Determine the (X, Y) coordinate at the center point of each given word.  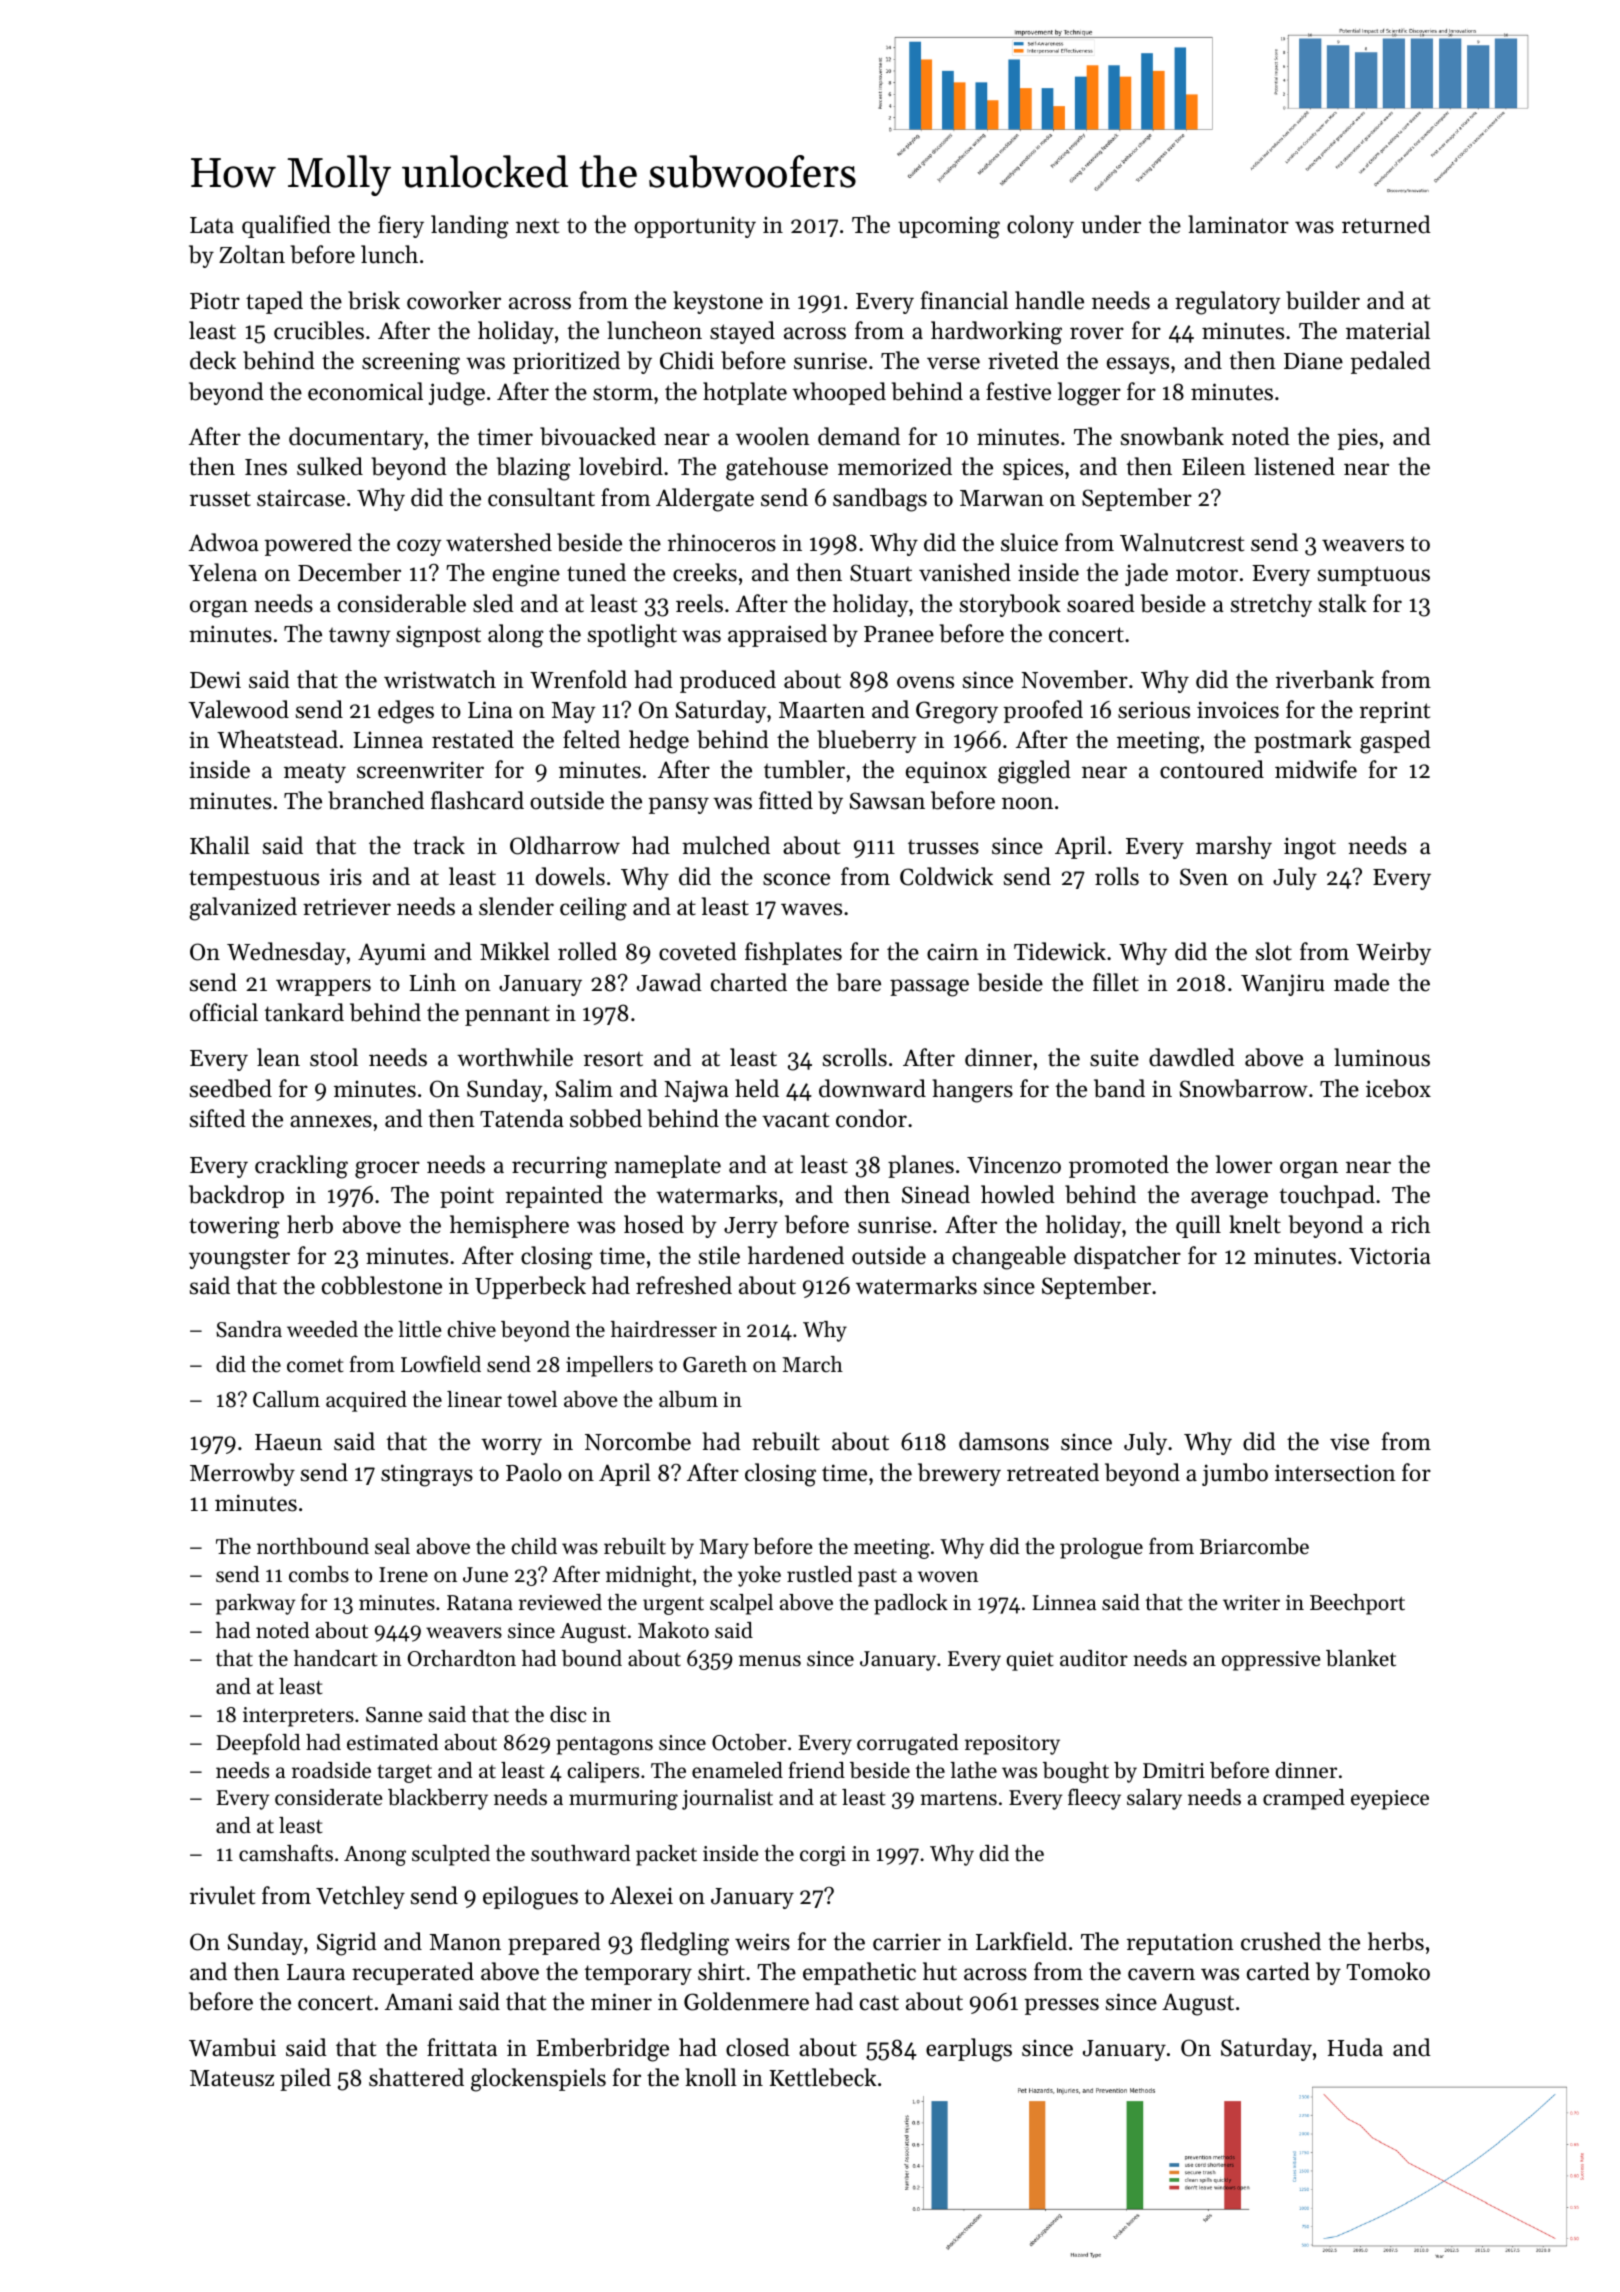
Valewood (238, 709)
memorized (895, 466)
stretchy (1271, 605)
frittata (462, 2047)
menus (770, 1661)
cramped (1304, 1799)
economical (365, 391)
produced (728, 681)
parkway (255, 1604)
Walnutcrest (1182, 542)
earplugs (969, 2050)
